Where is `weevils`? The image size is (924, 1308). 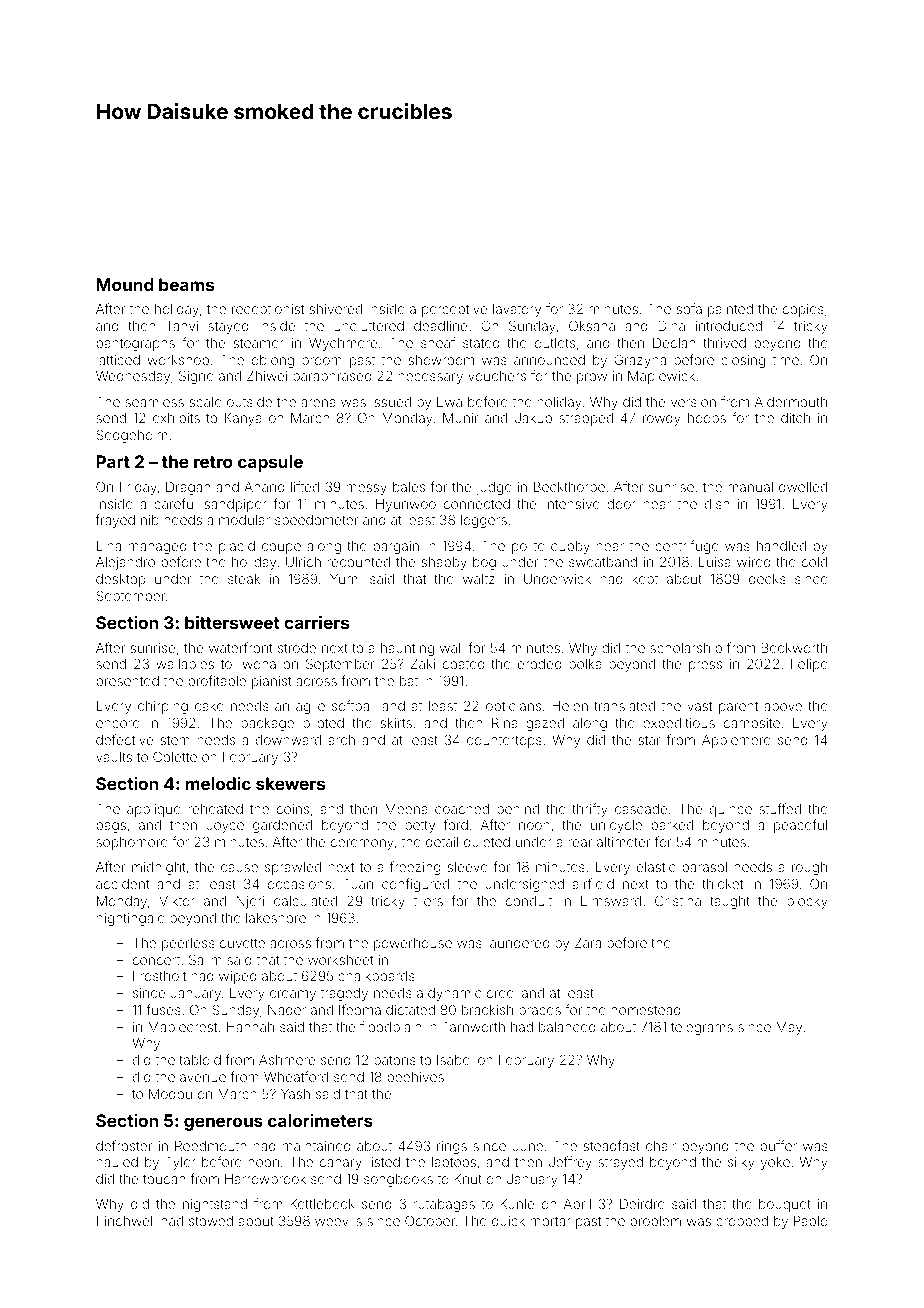 weevils is located at coordinates (338, 1221).
